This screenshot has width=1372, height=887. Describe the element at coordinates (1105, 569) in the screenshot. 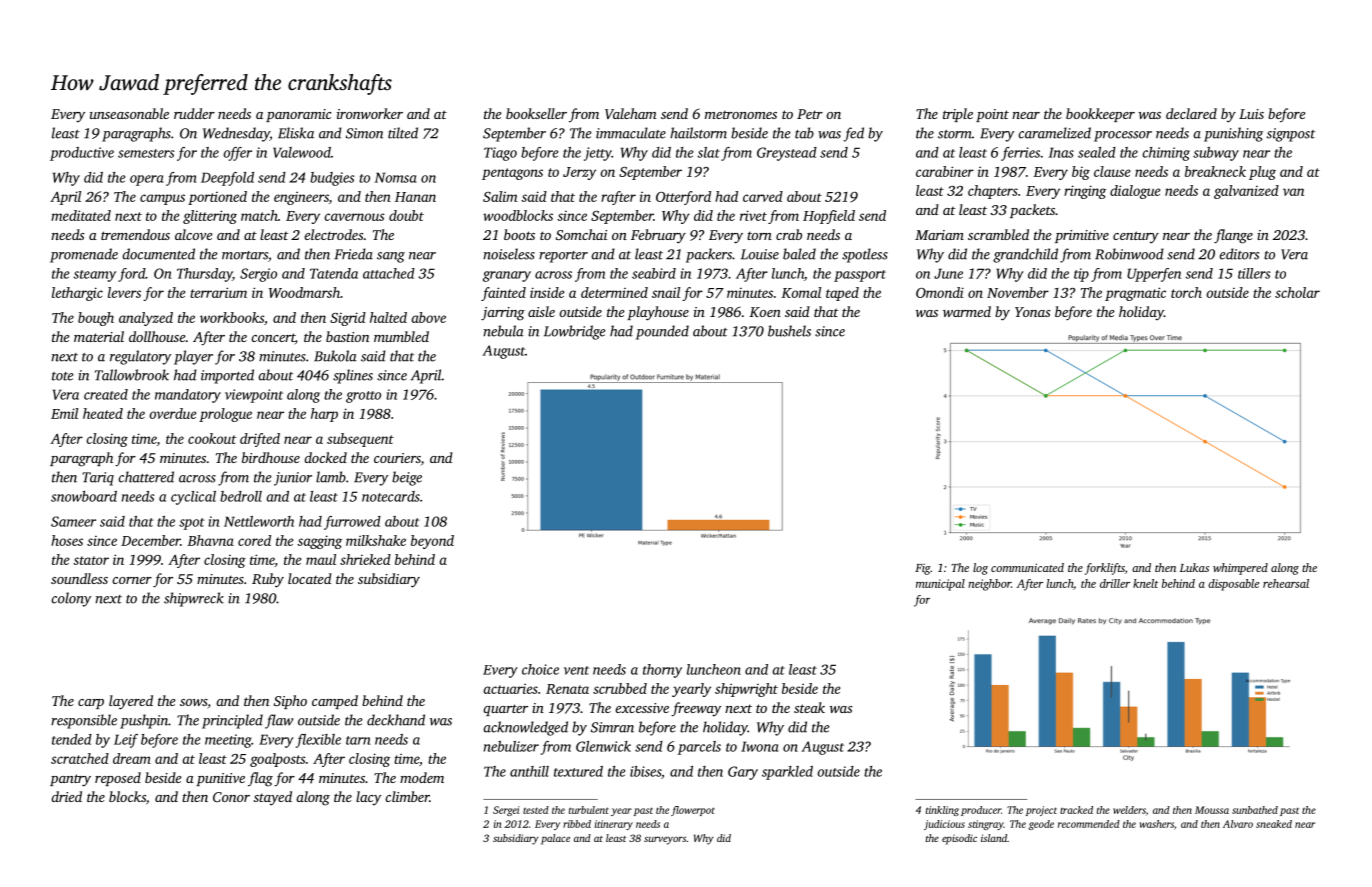

I see `forklifts` at that location.
